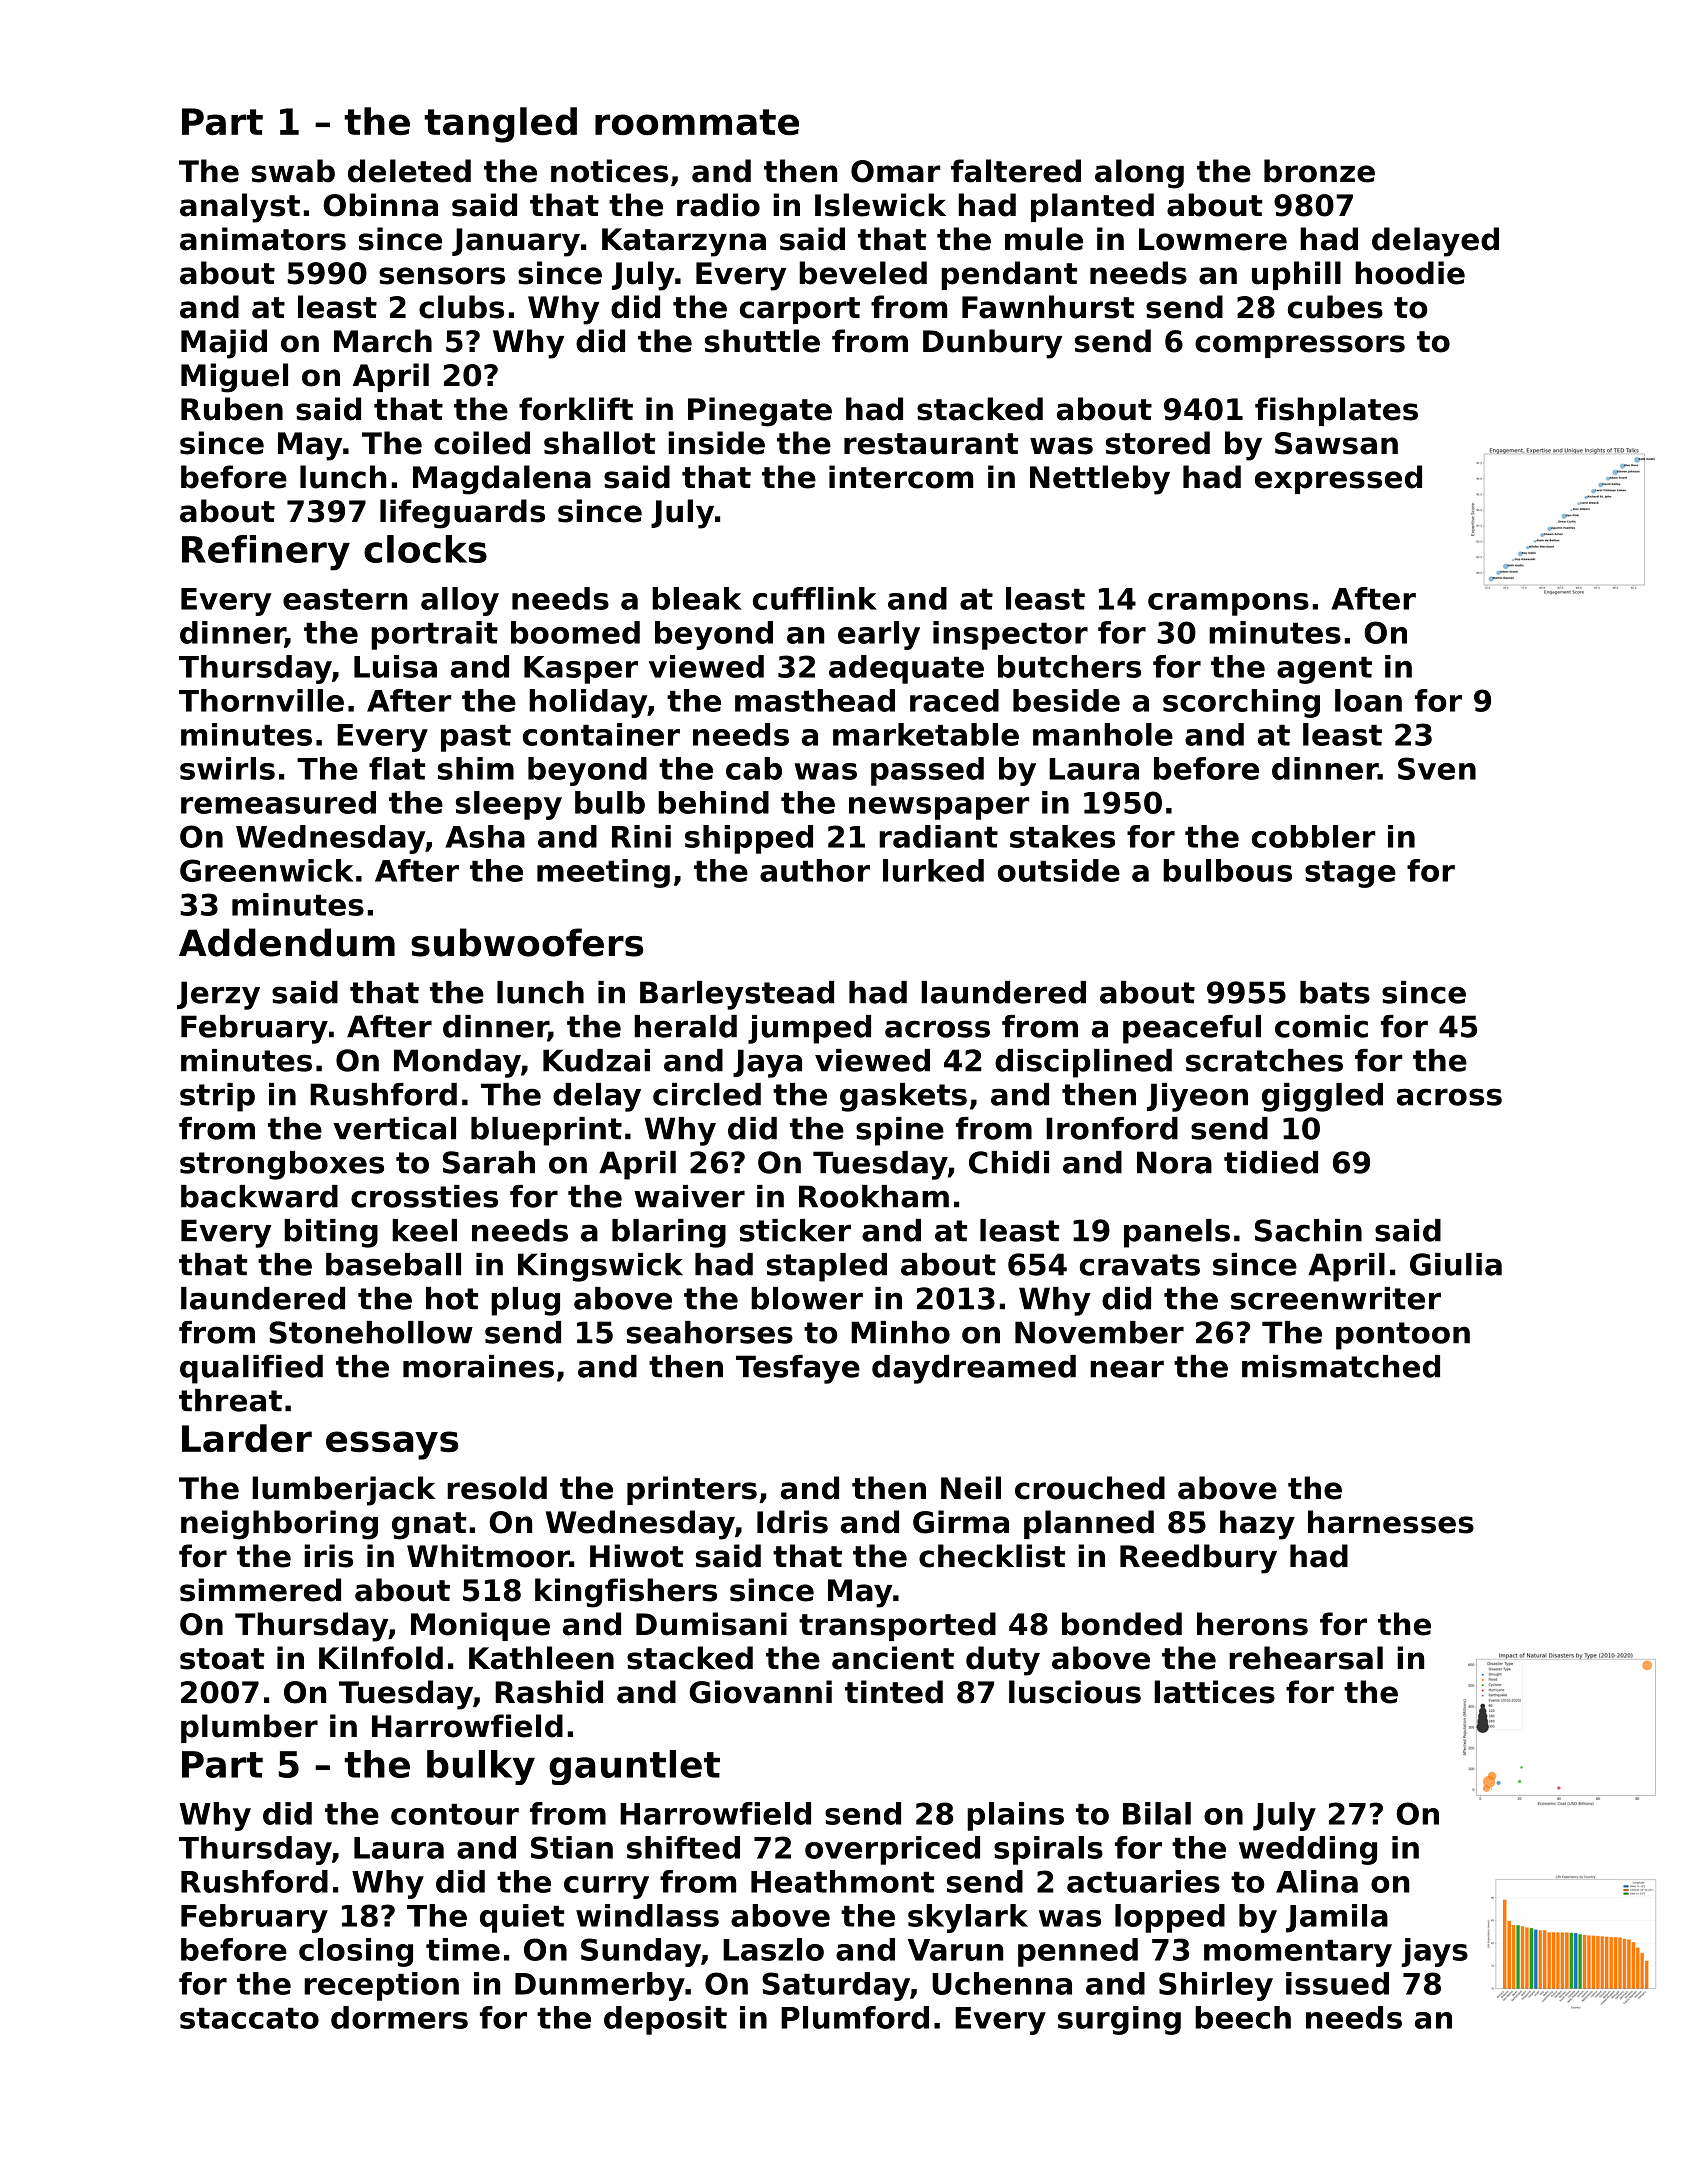 This screenshot has height=2178, width=1683. What do you see at coordinates (500, 125) in the screenshot?
I see `tangled` at bounding box center [500, 125].
